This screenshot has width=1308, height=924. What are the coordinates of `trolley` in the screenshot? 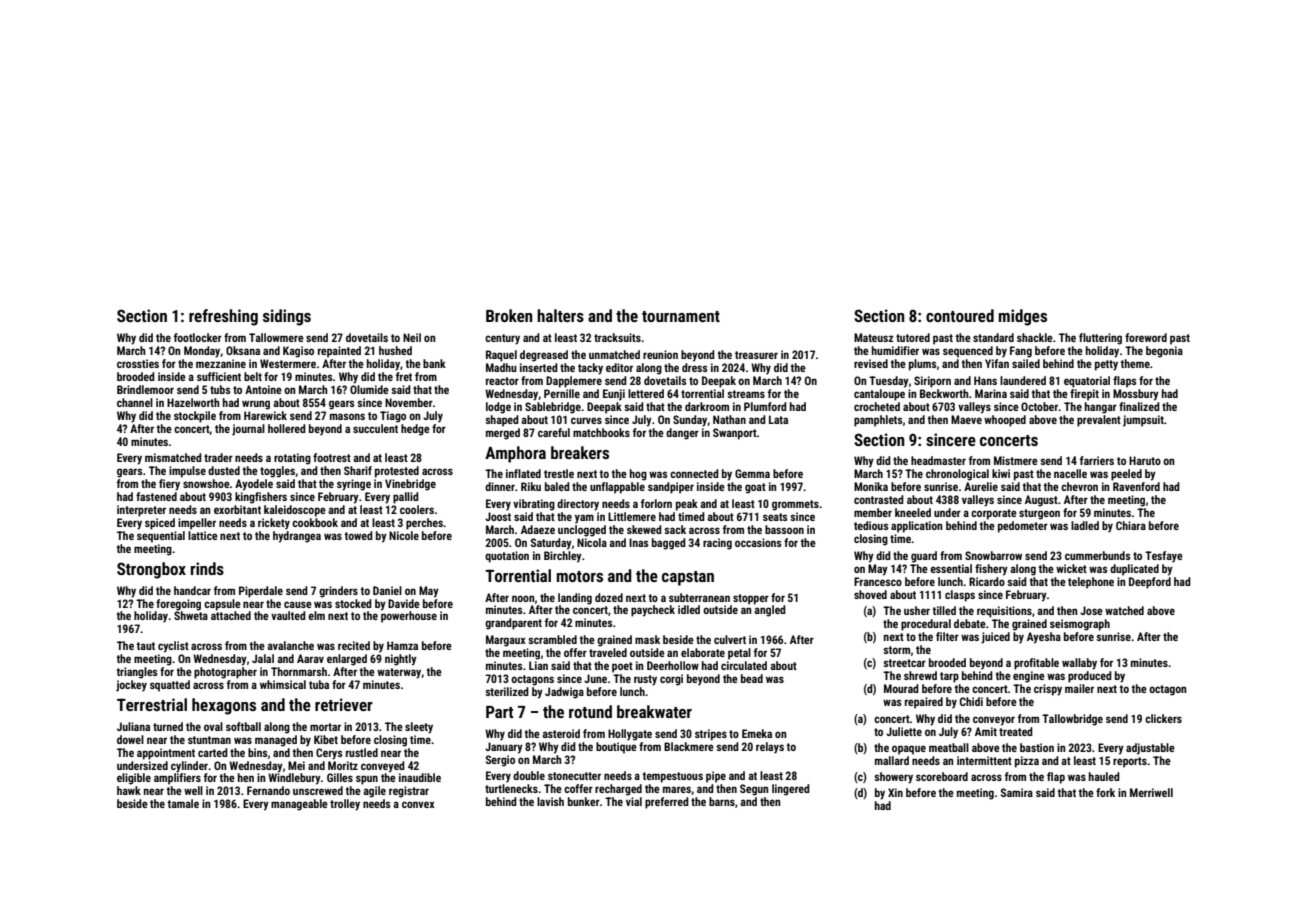 It's located at (345, 805).
